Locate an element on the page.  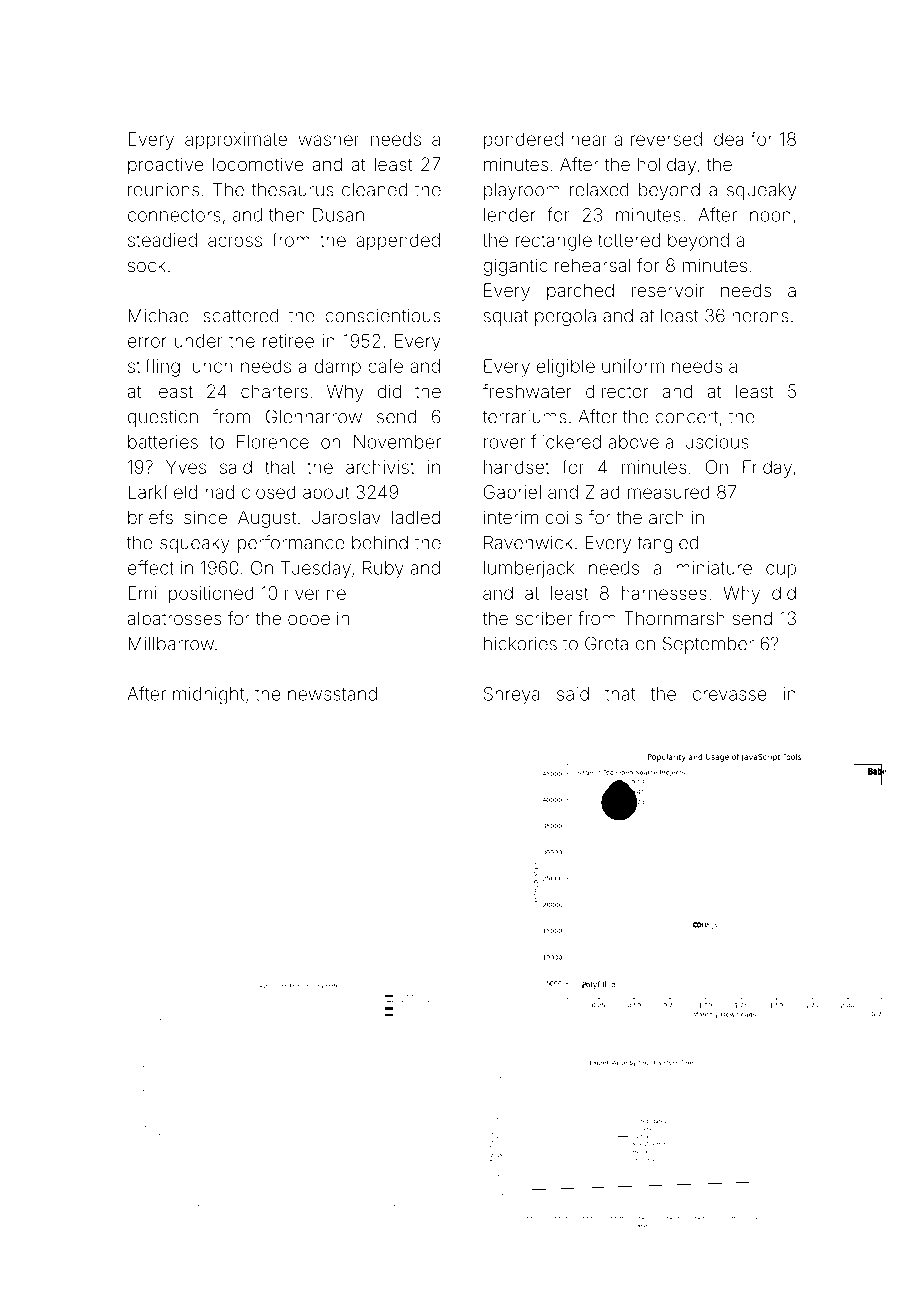
handset is located at coordinates (517, 467).
